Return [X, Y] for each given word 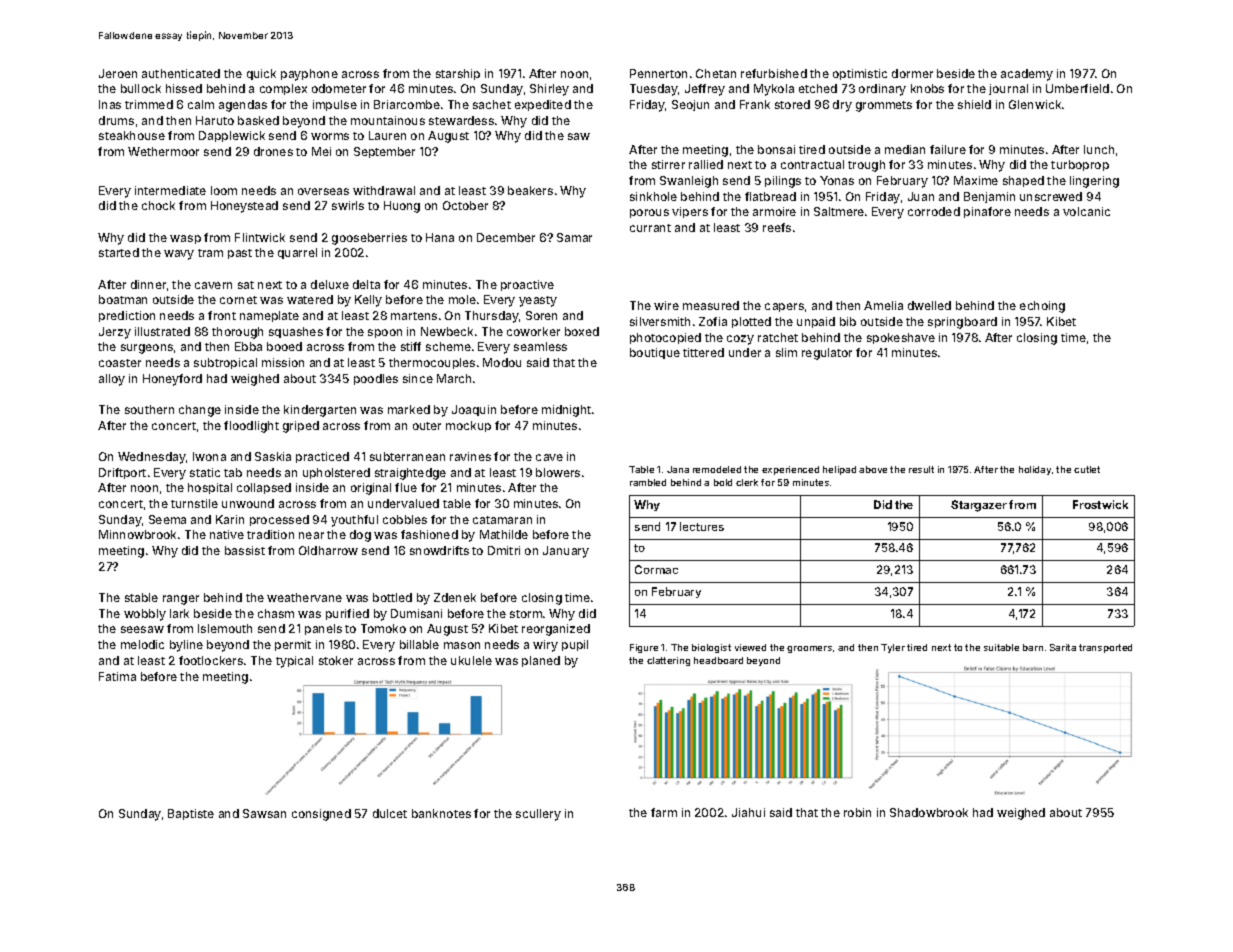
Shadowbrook [929, 812]
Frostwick [1100, 504]
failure [948, 149]
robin [857, 812]
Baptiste [191, 814]
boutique [655, 353]
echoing [1042, 307]
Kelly [368, 301]
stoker [336, 660]
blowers [558, 472]
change [200, 411]
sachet [492, 104]
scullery [538, 815]
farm [664, 812]
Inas [110, 104]
